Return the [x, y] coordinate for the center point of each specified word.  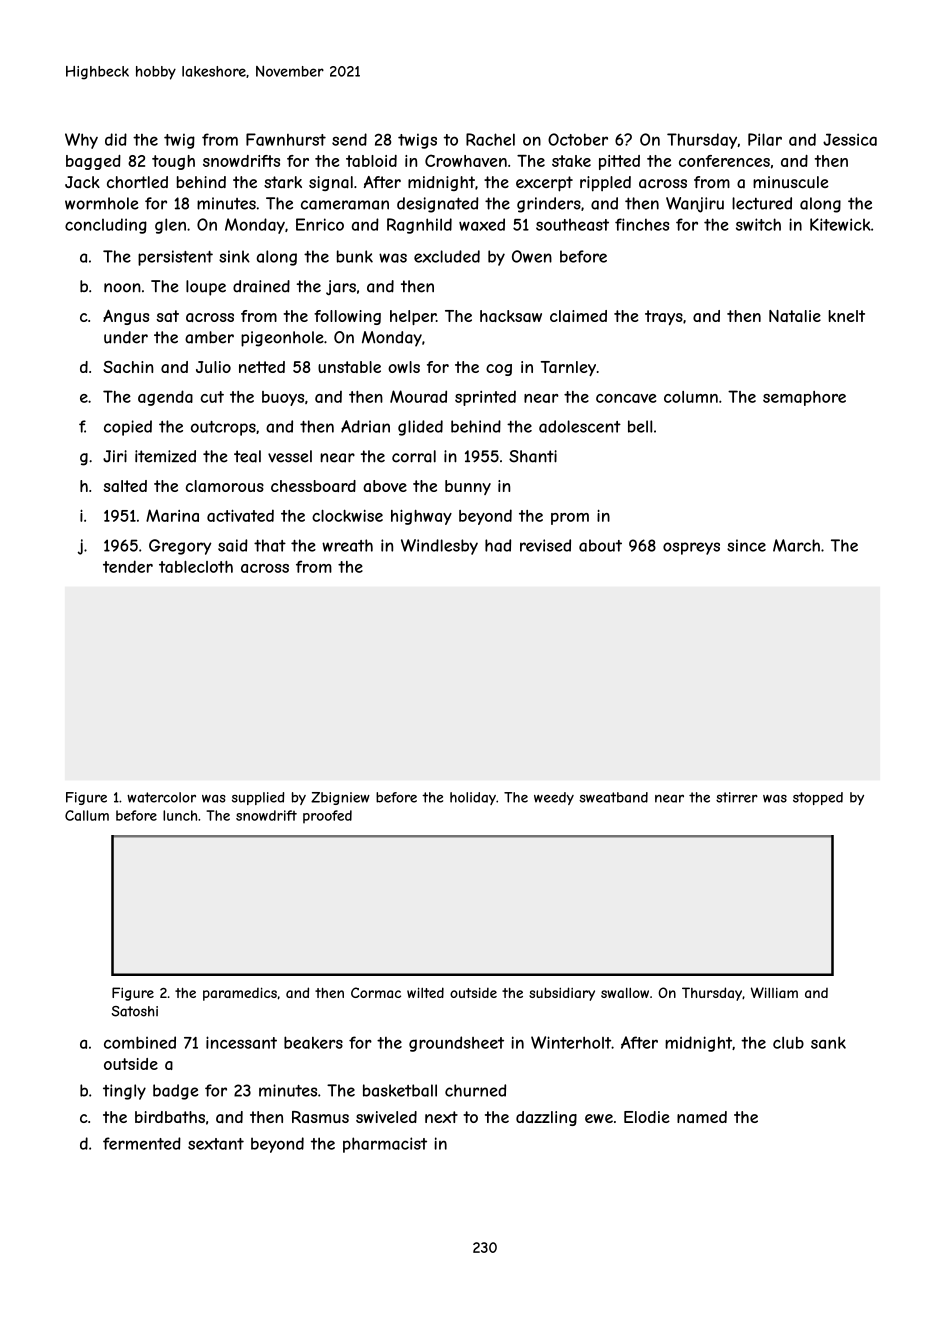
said [233, 545]
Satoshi [135, 1011]
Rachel [490, 139]
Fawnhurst [286, 139]
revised [545, 545]
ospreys [691, 548]
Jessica [850, 139]
